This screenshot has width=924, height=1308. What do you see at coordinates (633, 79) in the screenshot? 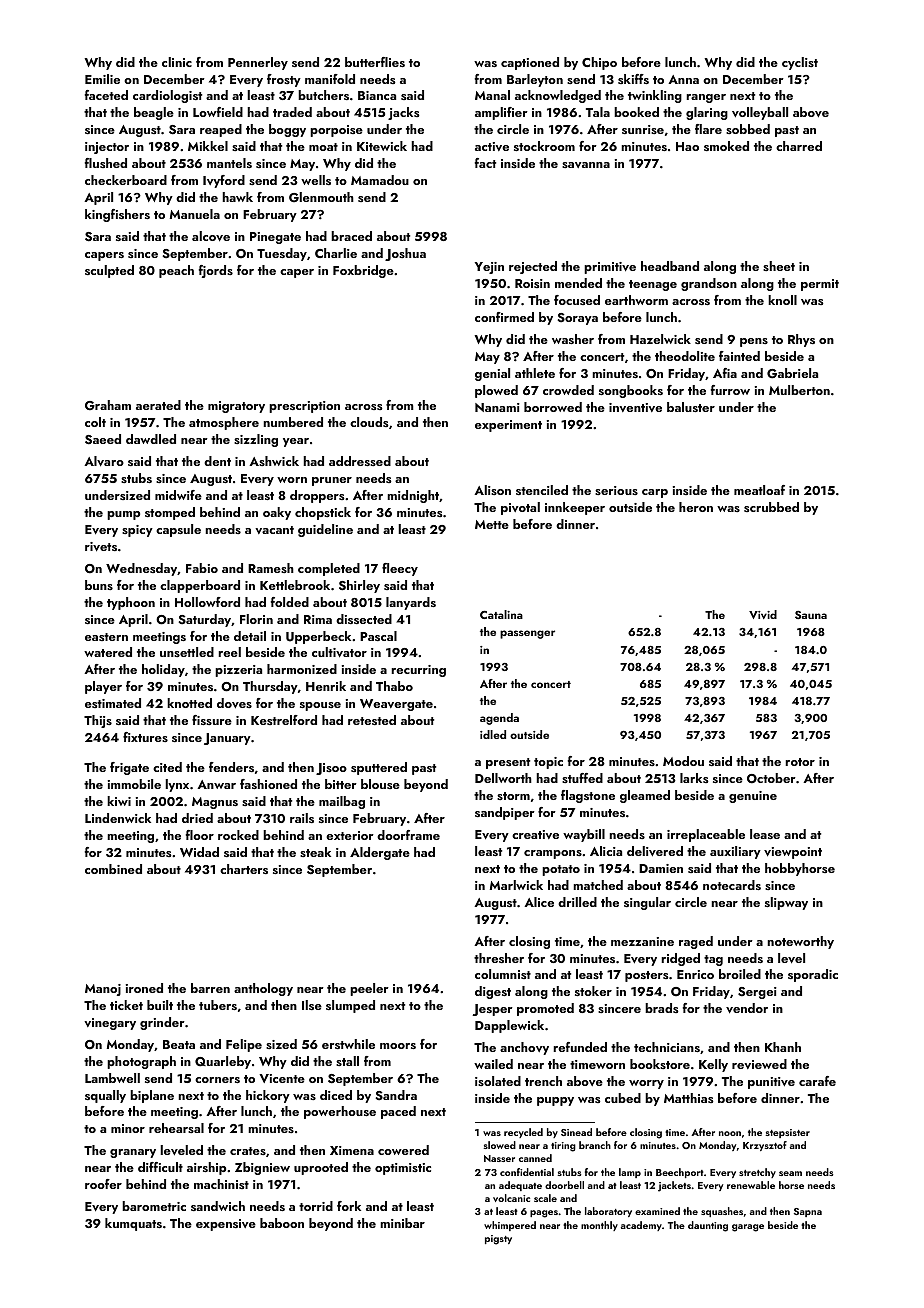
I see `skiffs` at bounding box center [633, 79].
